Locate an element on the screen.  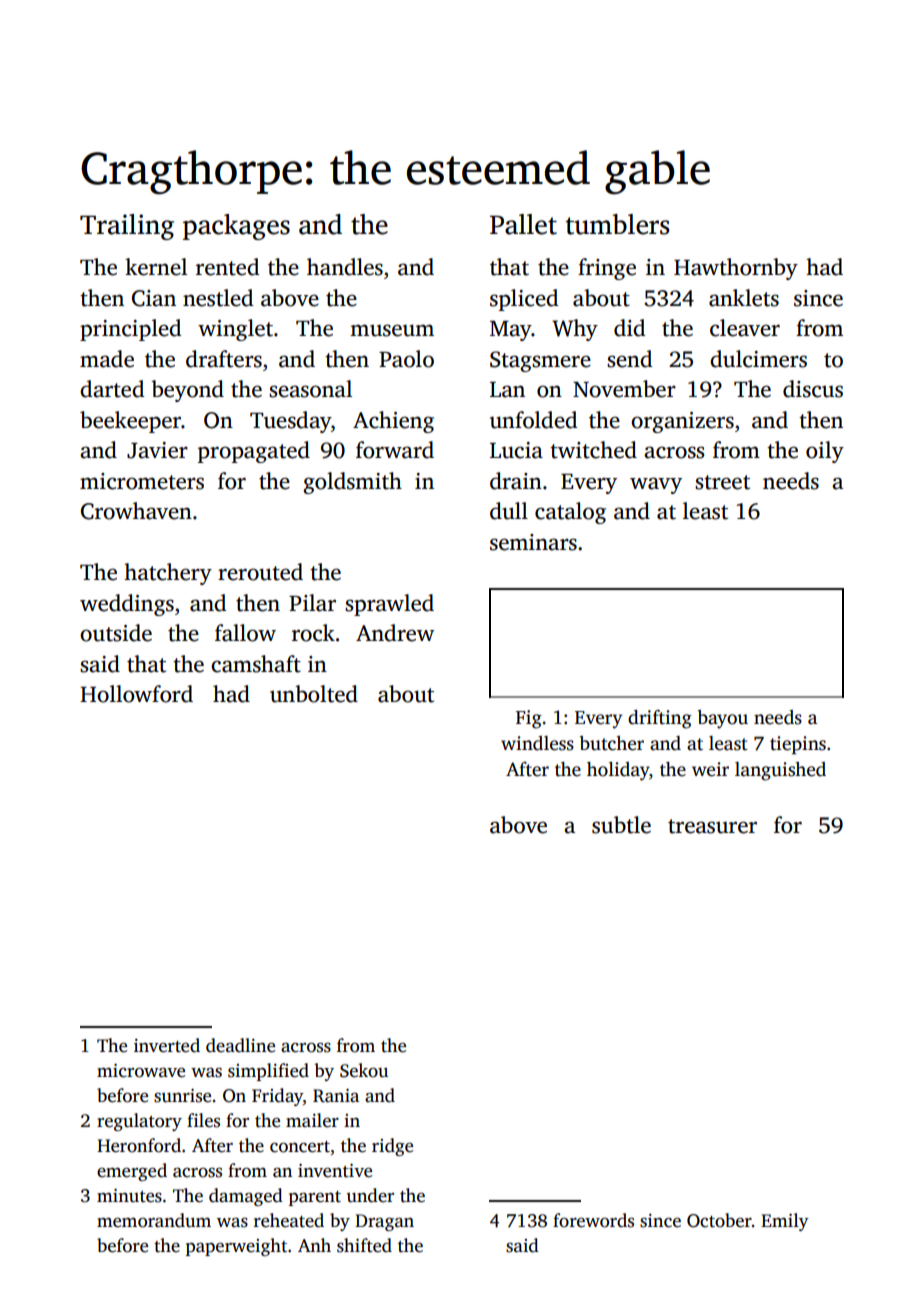
tumblers is located at coordinates (617, 224).
